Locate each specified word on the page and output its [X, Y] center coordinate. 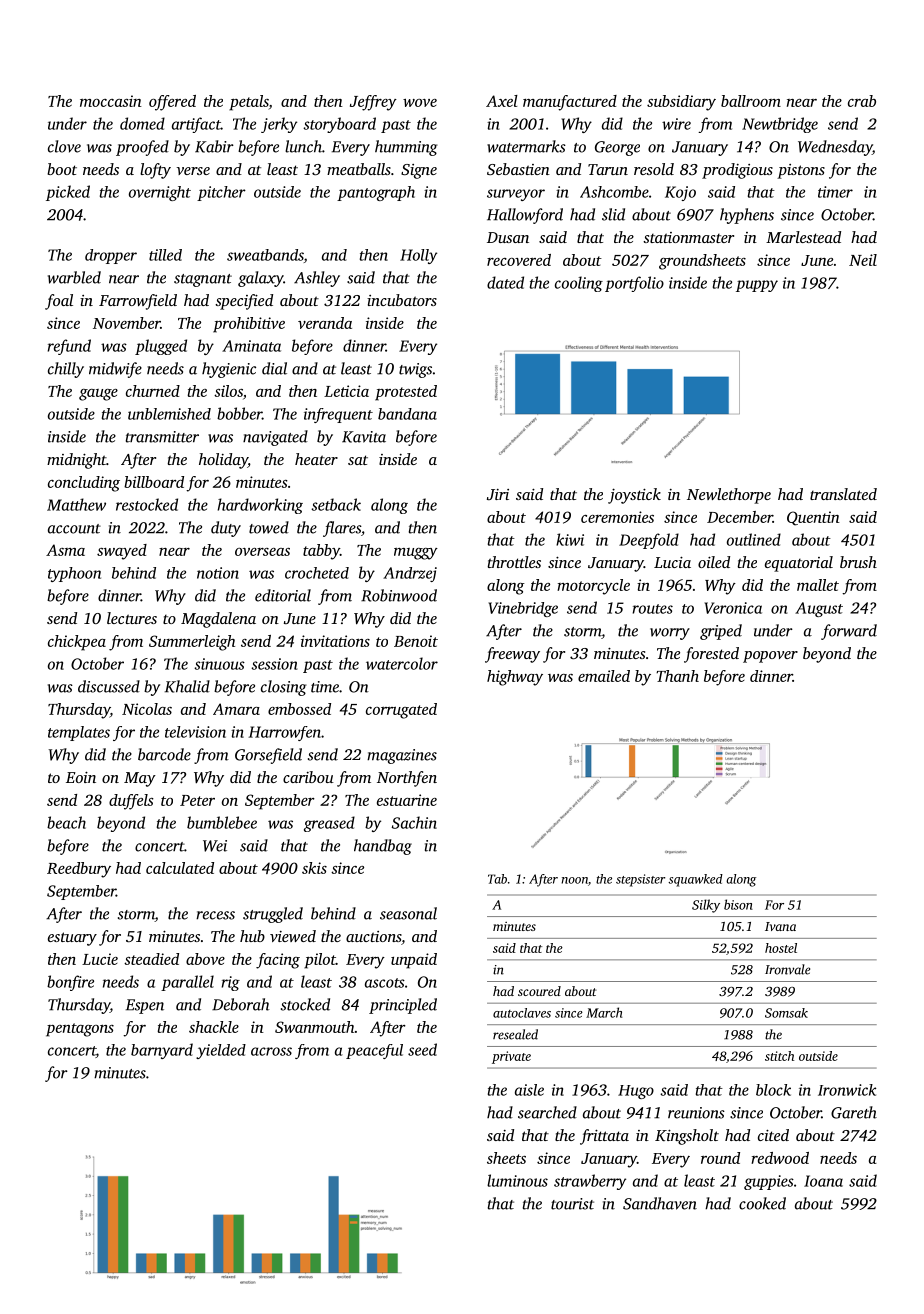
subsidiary [681, 103]
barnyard [162, 1051]
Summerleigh [192, 643]
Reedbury [79, 870]
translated [843, 494]
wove [420, 103]
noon [574, 880]
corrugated [401, 711]
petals [249, 103]
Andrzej [410, 574]
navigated [275, 438]
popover [770, 657]
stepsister [640, 880]
